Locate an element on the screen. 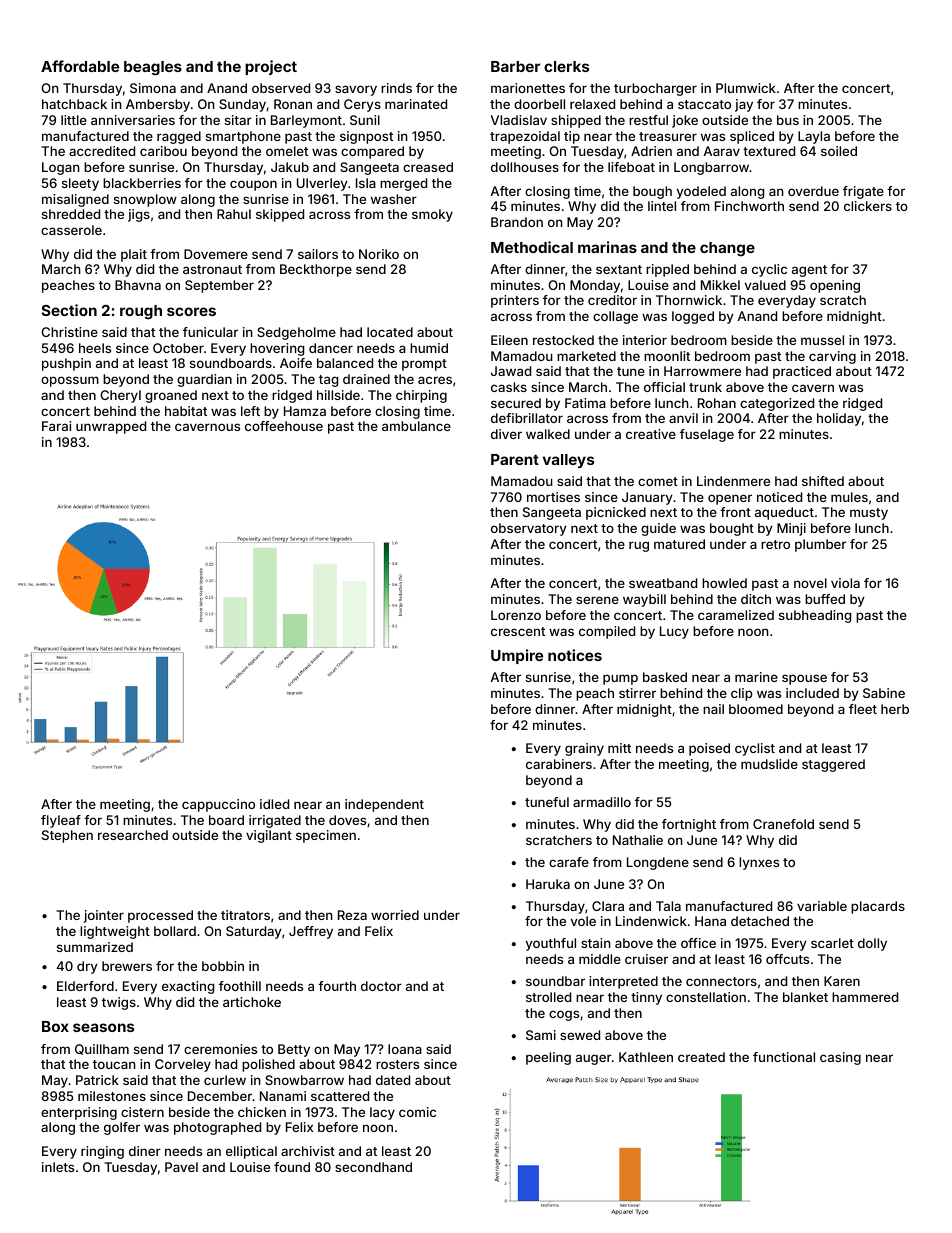 The width and height of the screenshot is (952, 1233). Karen is located at coordinates (842, 981).
